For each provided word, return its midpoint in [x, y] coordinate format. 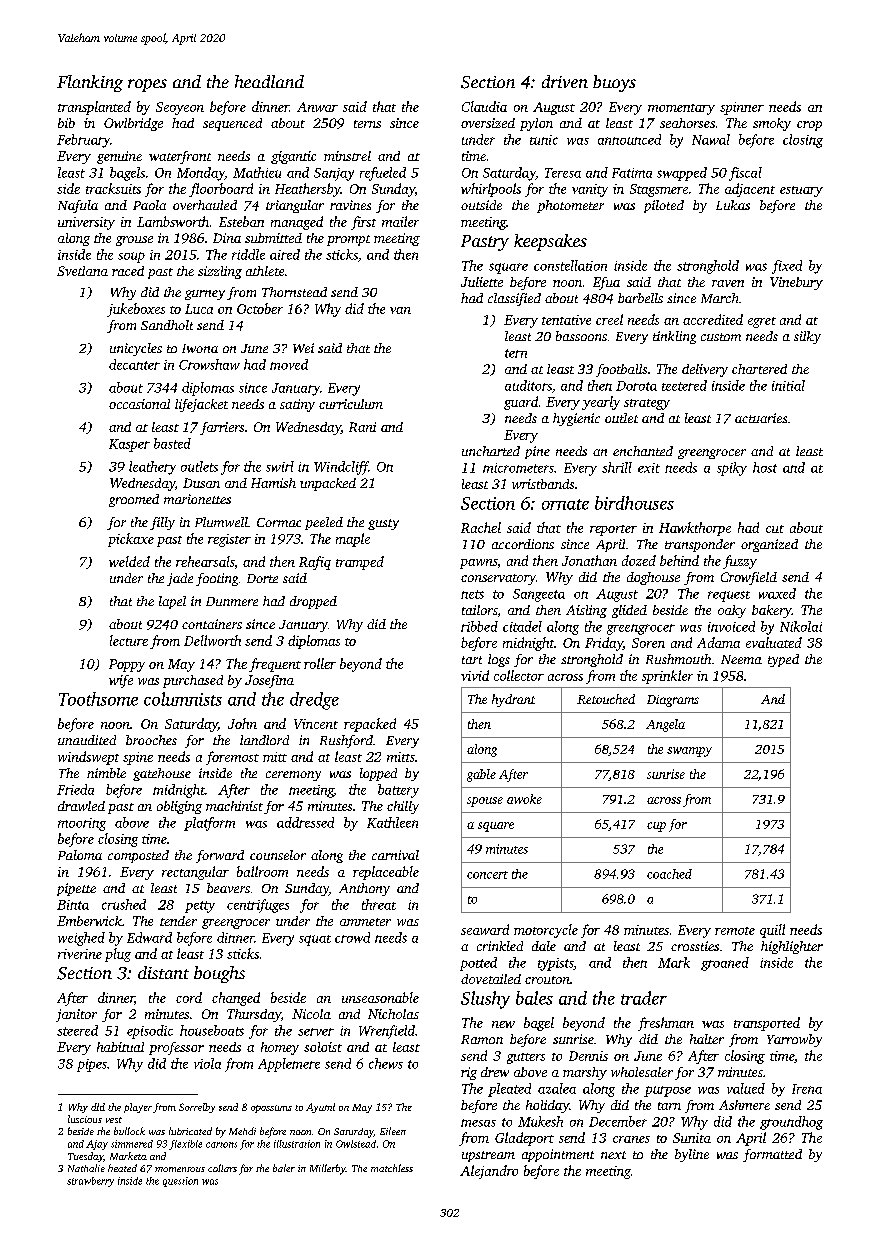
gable [481, 775]
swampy [689, 752]
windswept [88, 758]
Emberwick [89, 921]
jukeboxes [136, 310]
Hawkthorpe [695, 529]
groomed [134, 500]
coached [669, 874]
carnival [395, 855]
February [83, 141]
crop [809, 126]
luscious [85, 1119]
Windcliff [341, 468]
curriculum [351, 404]
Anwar [317, 107]
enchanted [643, 451]
